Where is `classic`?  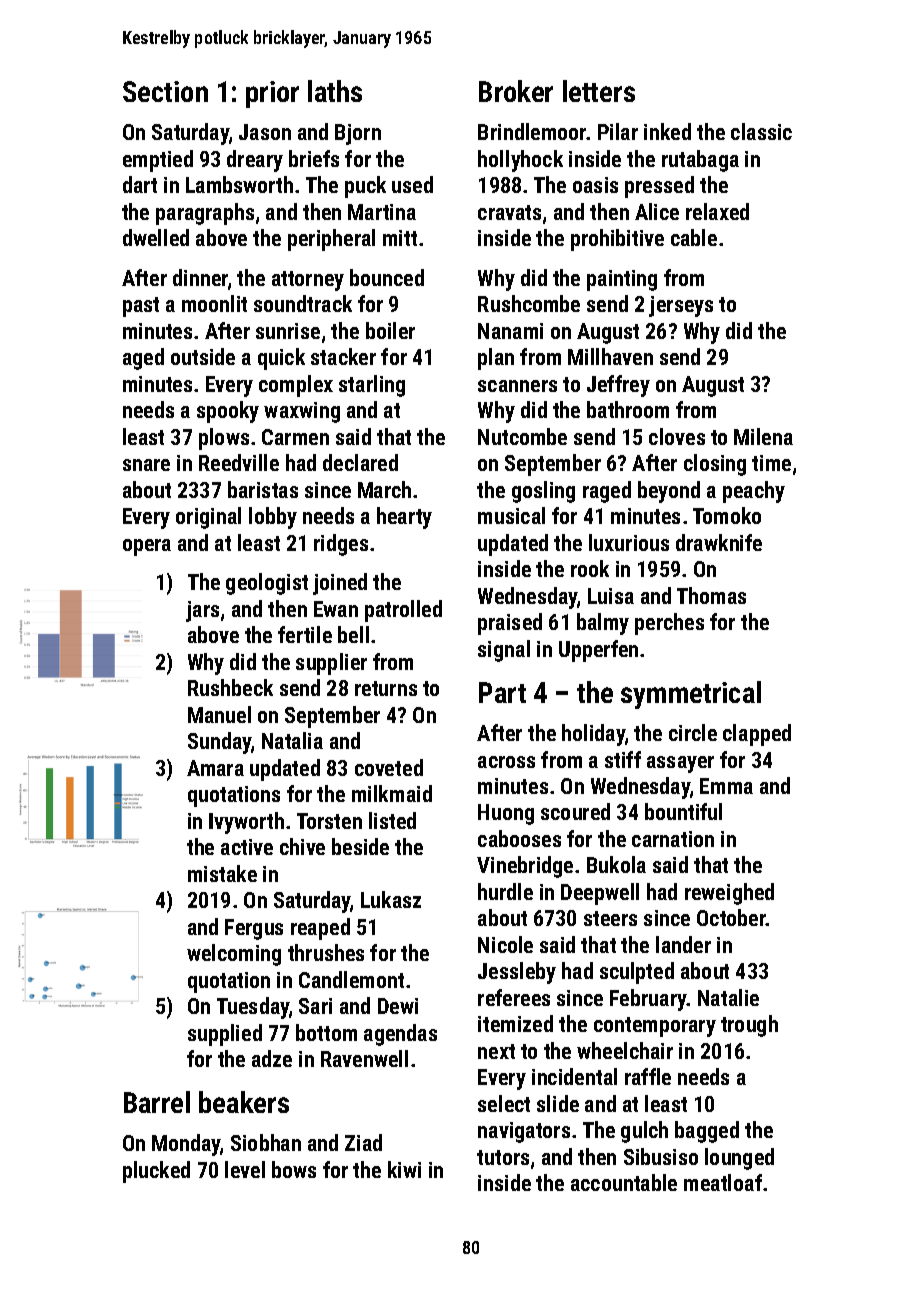 classic is located at coordinates (761, 131).
